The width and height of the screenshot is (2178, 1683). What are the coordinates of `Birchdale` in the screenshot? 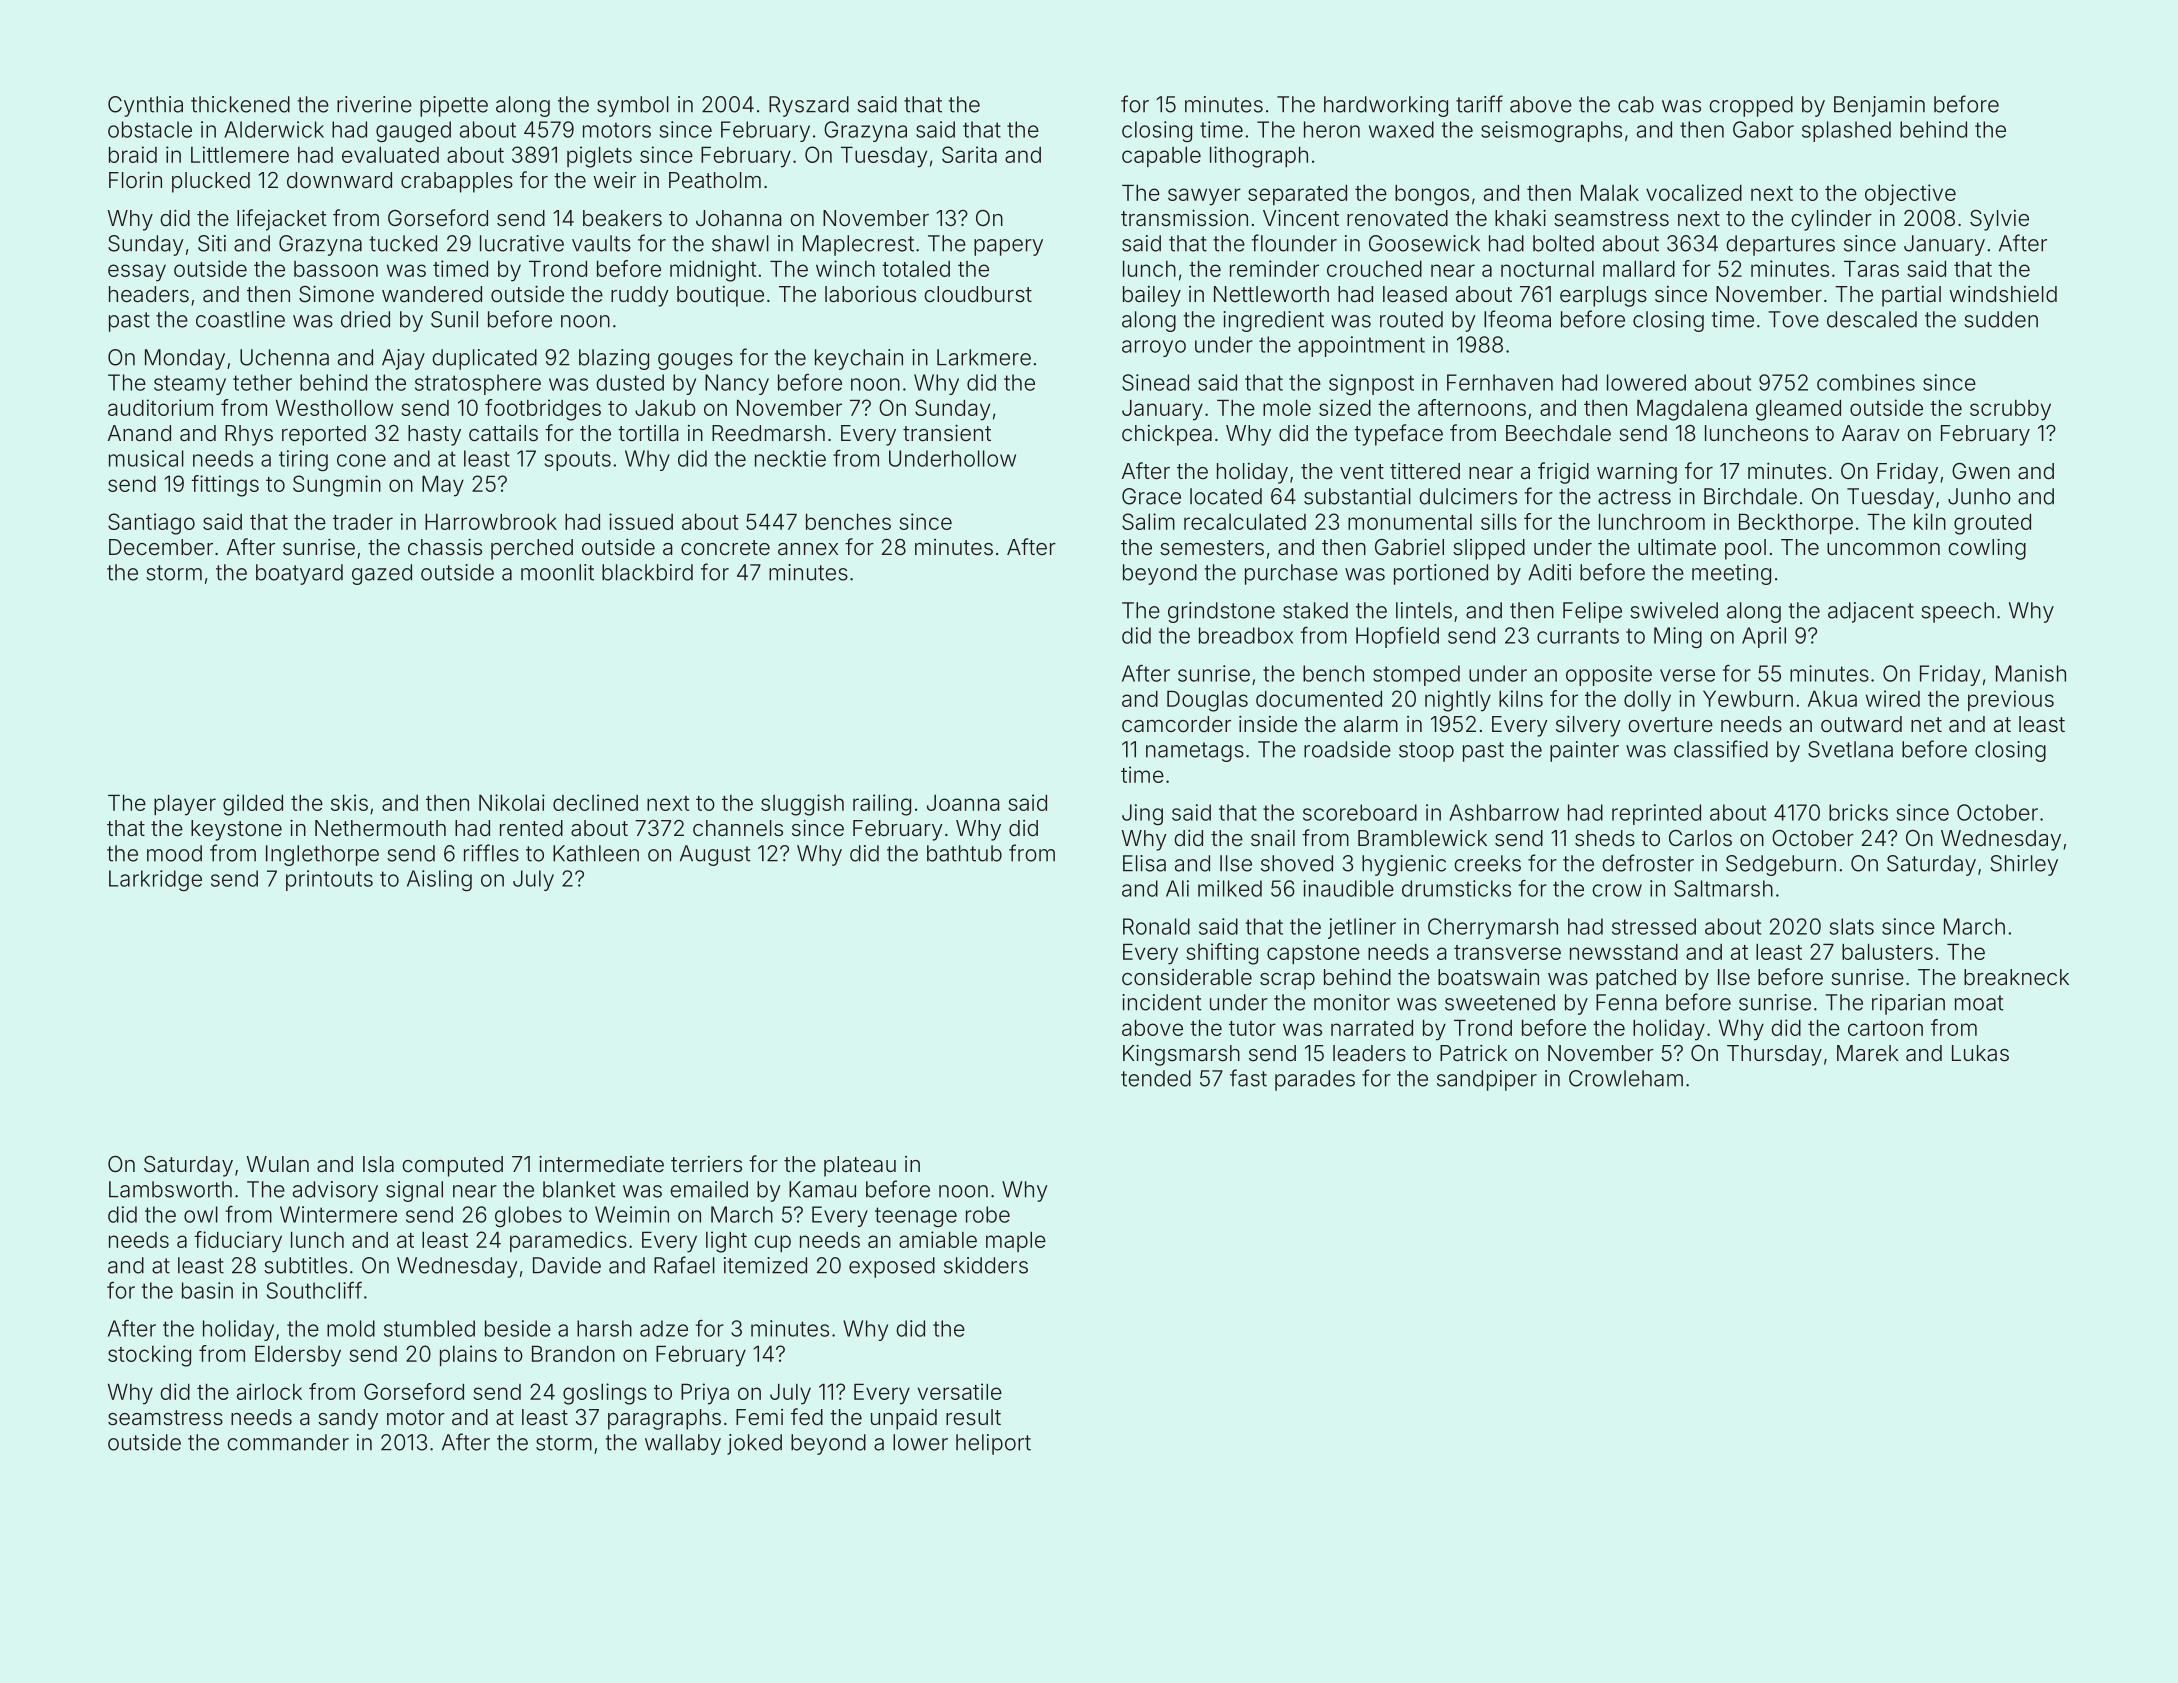 It's located at (1750, 496).
